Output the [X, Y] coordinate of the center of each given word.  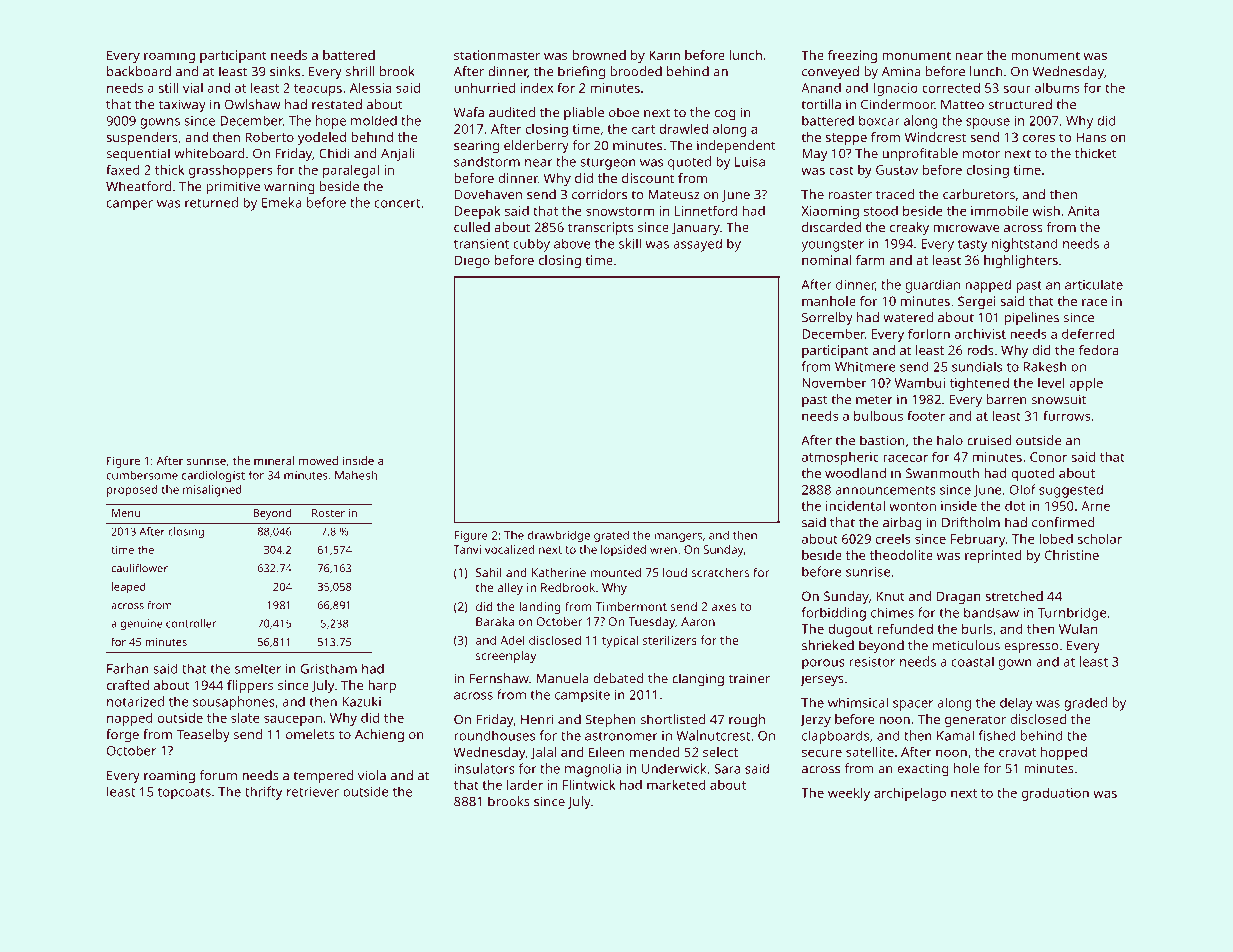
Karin [664, 55]
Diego [472, 261]
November [834, 383]
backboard [139, 71]
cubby [531, 245]
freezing [852, 56]
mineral [274, 460]
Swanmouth [942, 473]
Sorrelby [827, 319]
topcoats [184, 794]
